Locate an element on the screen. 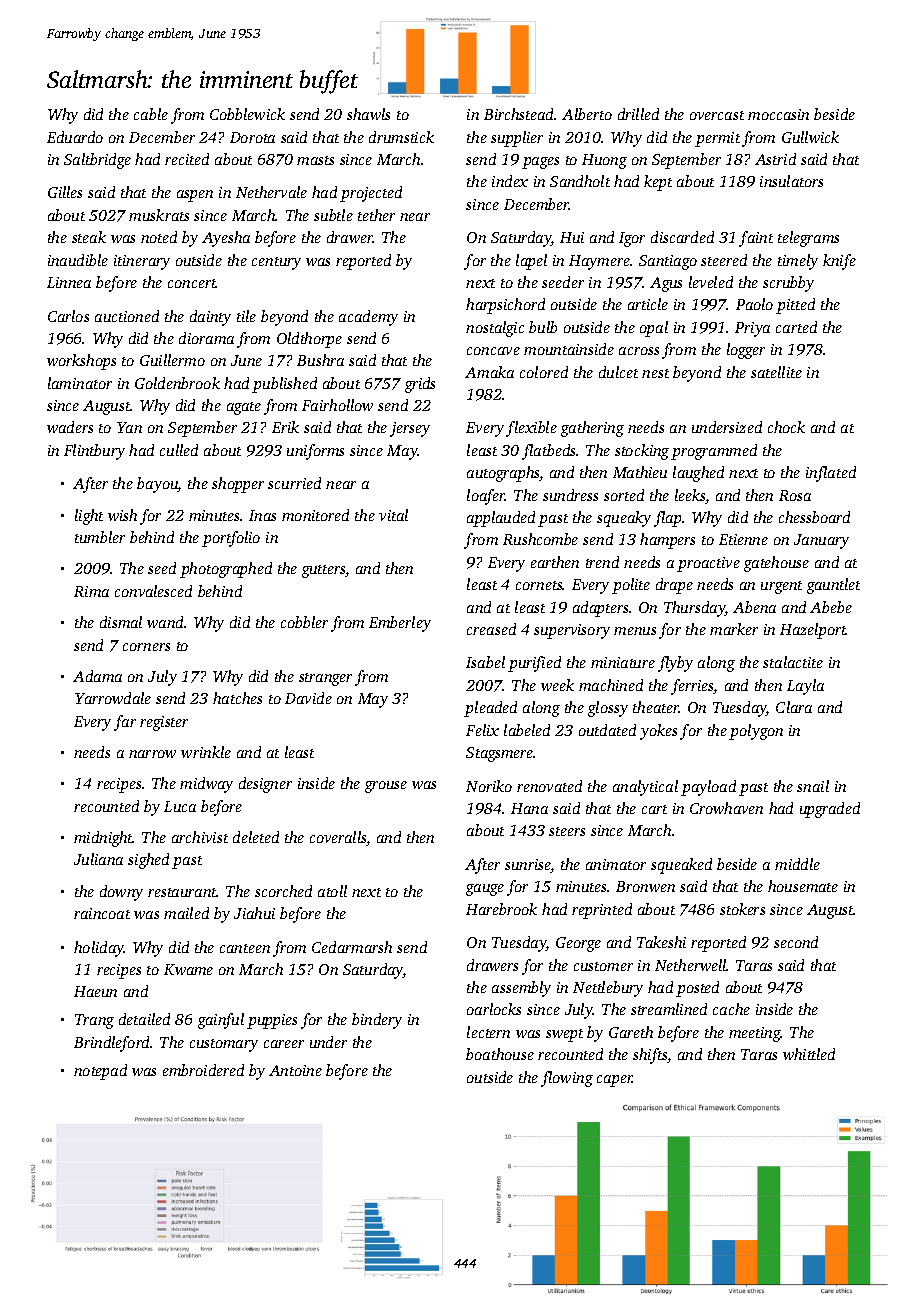  moccasin is located at coordinates (778, 114).
